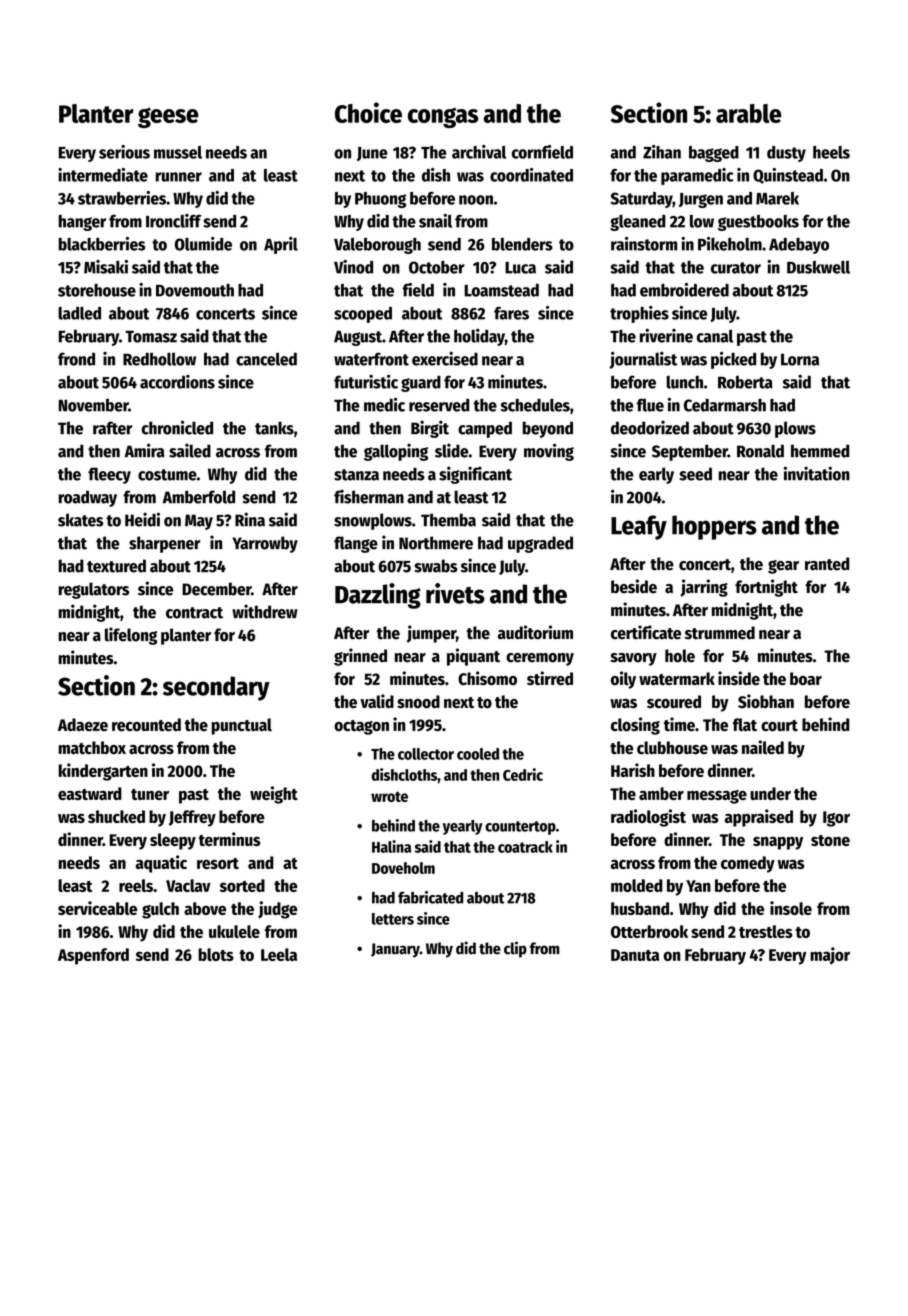  Describe the element at coordinates (395, 950) in the screenshot. I see `January` at that location.
